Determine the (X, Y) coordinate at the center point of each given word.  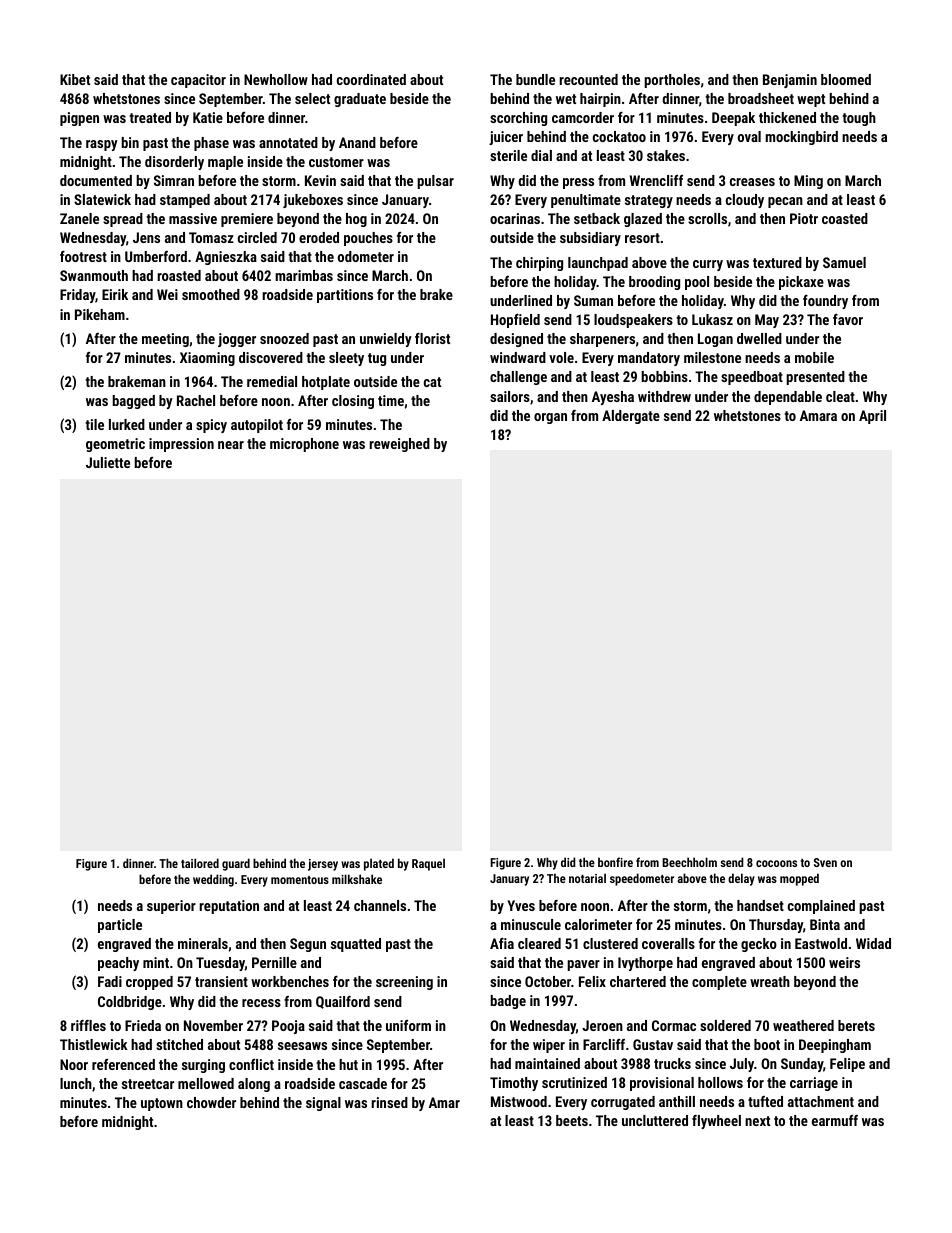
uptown (162, 1104)
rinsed (389, 1102)
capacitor (198, 81)
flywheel (716, 1122)
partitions (345, 296)
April (872, 417)
